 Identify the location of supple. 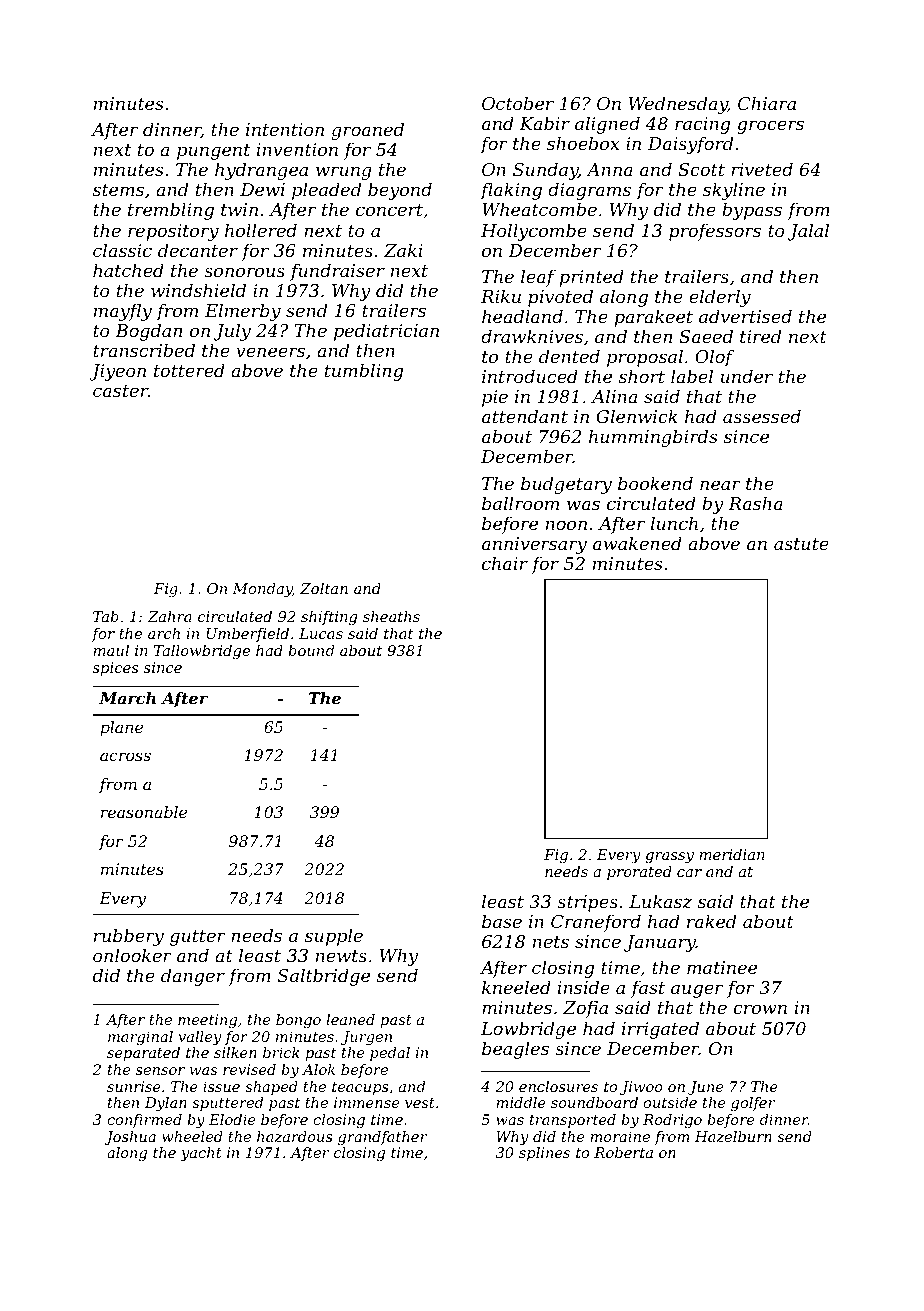
(334, 937).
